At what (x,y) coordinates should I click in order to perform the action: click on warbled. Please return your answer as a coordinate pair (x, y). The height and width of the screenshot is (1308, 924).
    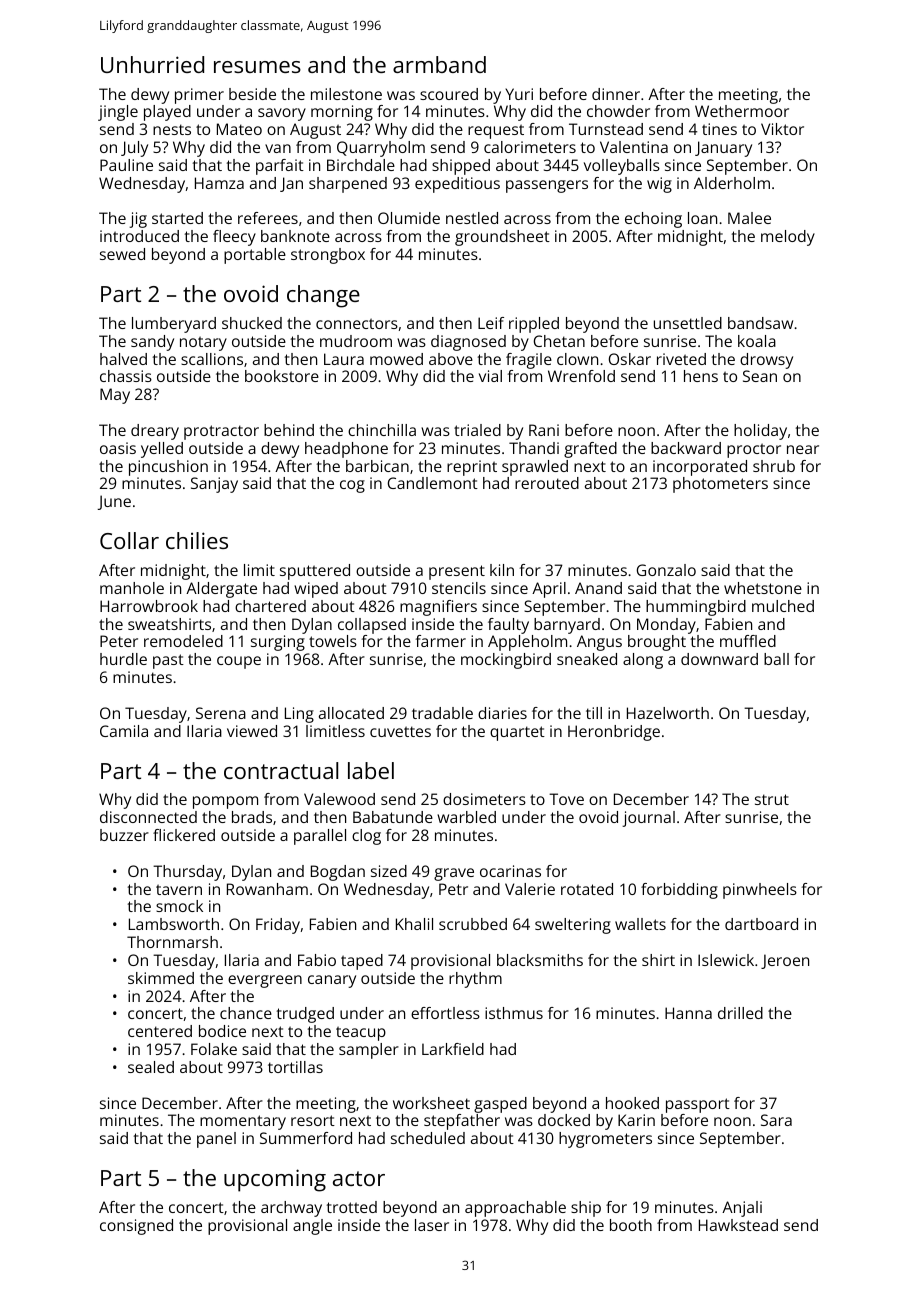
    Looking at the image, I should click on (466, 817).
